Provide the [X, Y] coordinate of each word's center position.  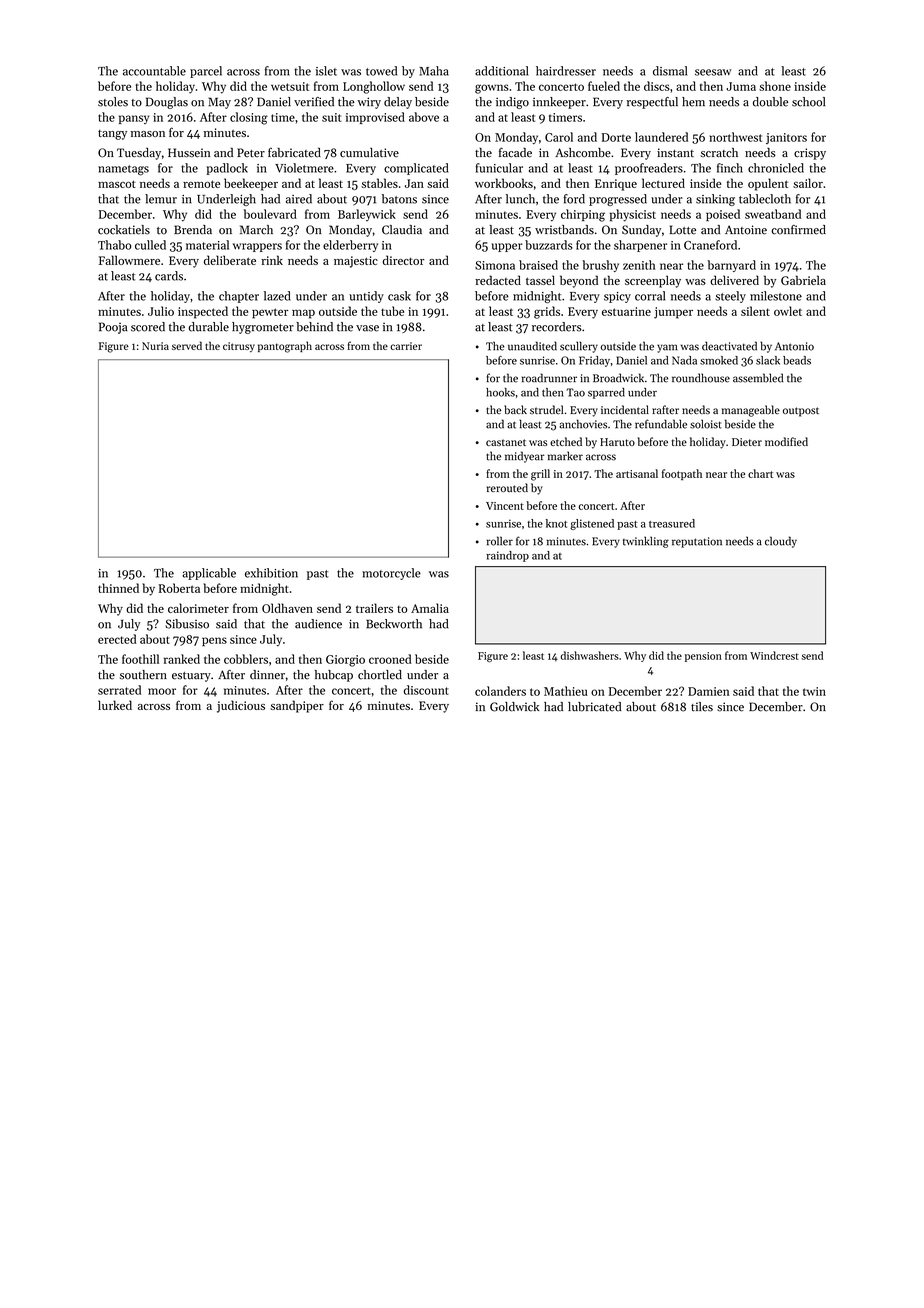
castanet [506, 442]
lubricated [594, 707]
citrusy [239, 347]
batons [399, 199]
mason [148, 134]
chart [760, 473]
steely [730, 297]
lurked [115, 705]
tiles [702, 707]
